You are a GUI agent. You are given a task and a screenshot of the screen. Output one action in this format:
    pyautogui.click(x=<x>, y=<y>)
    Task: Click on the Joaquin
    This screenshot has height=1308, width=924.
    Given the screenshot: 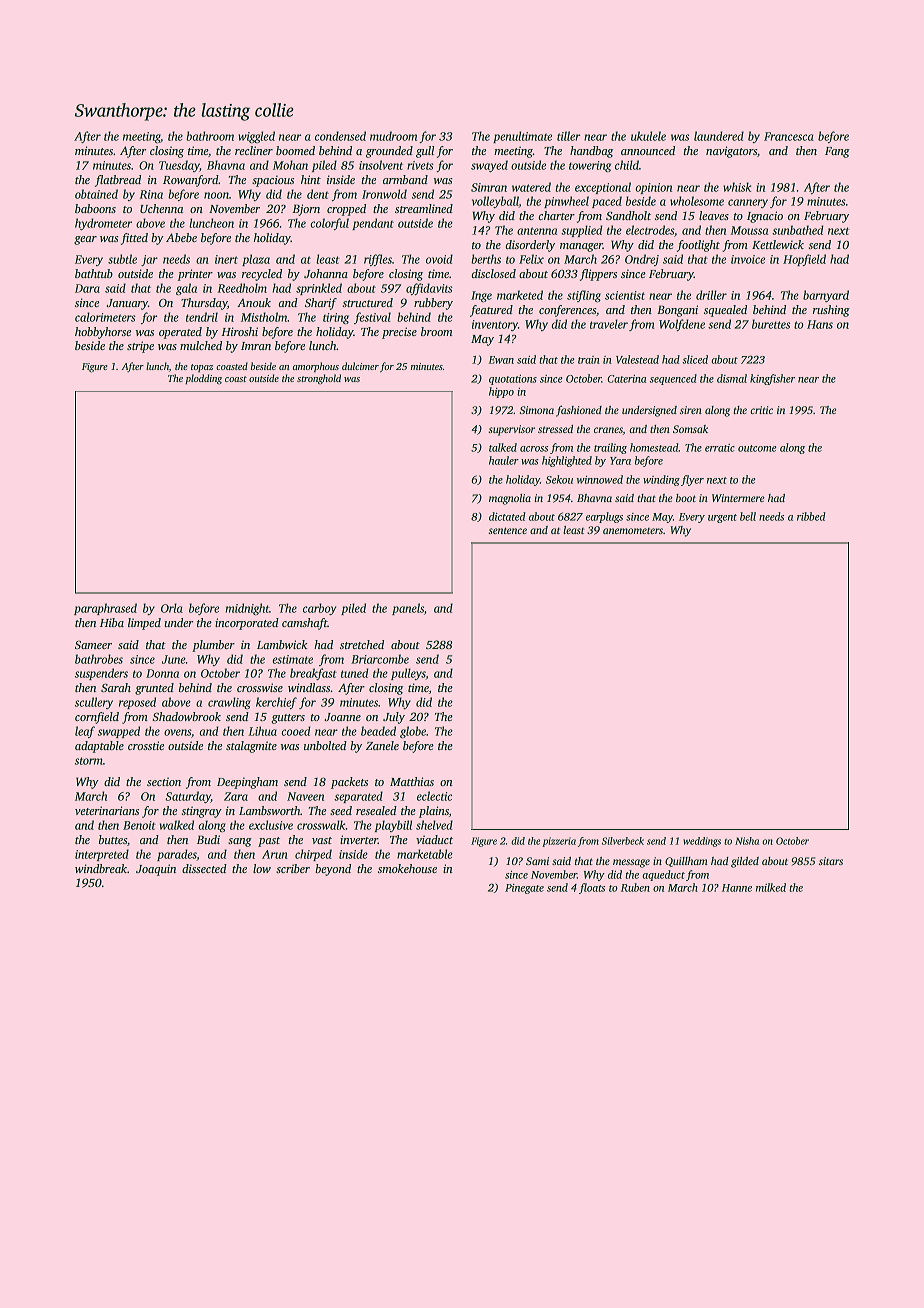 What is the action you would take?
    pyautogui.click(x=156, y=870)
